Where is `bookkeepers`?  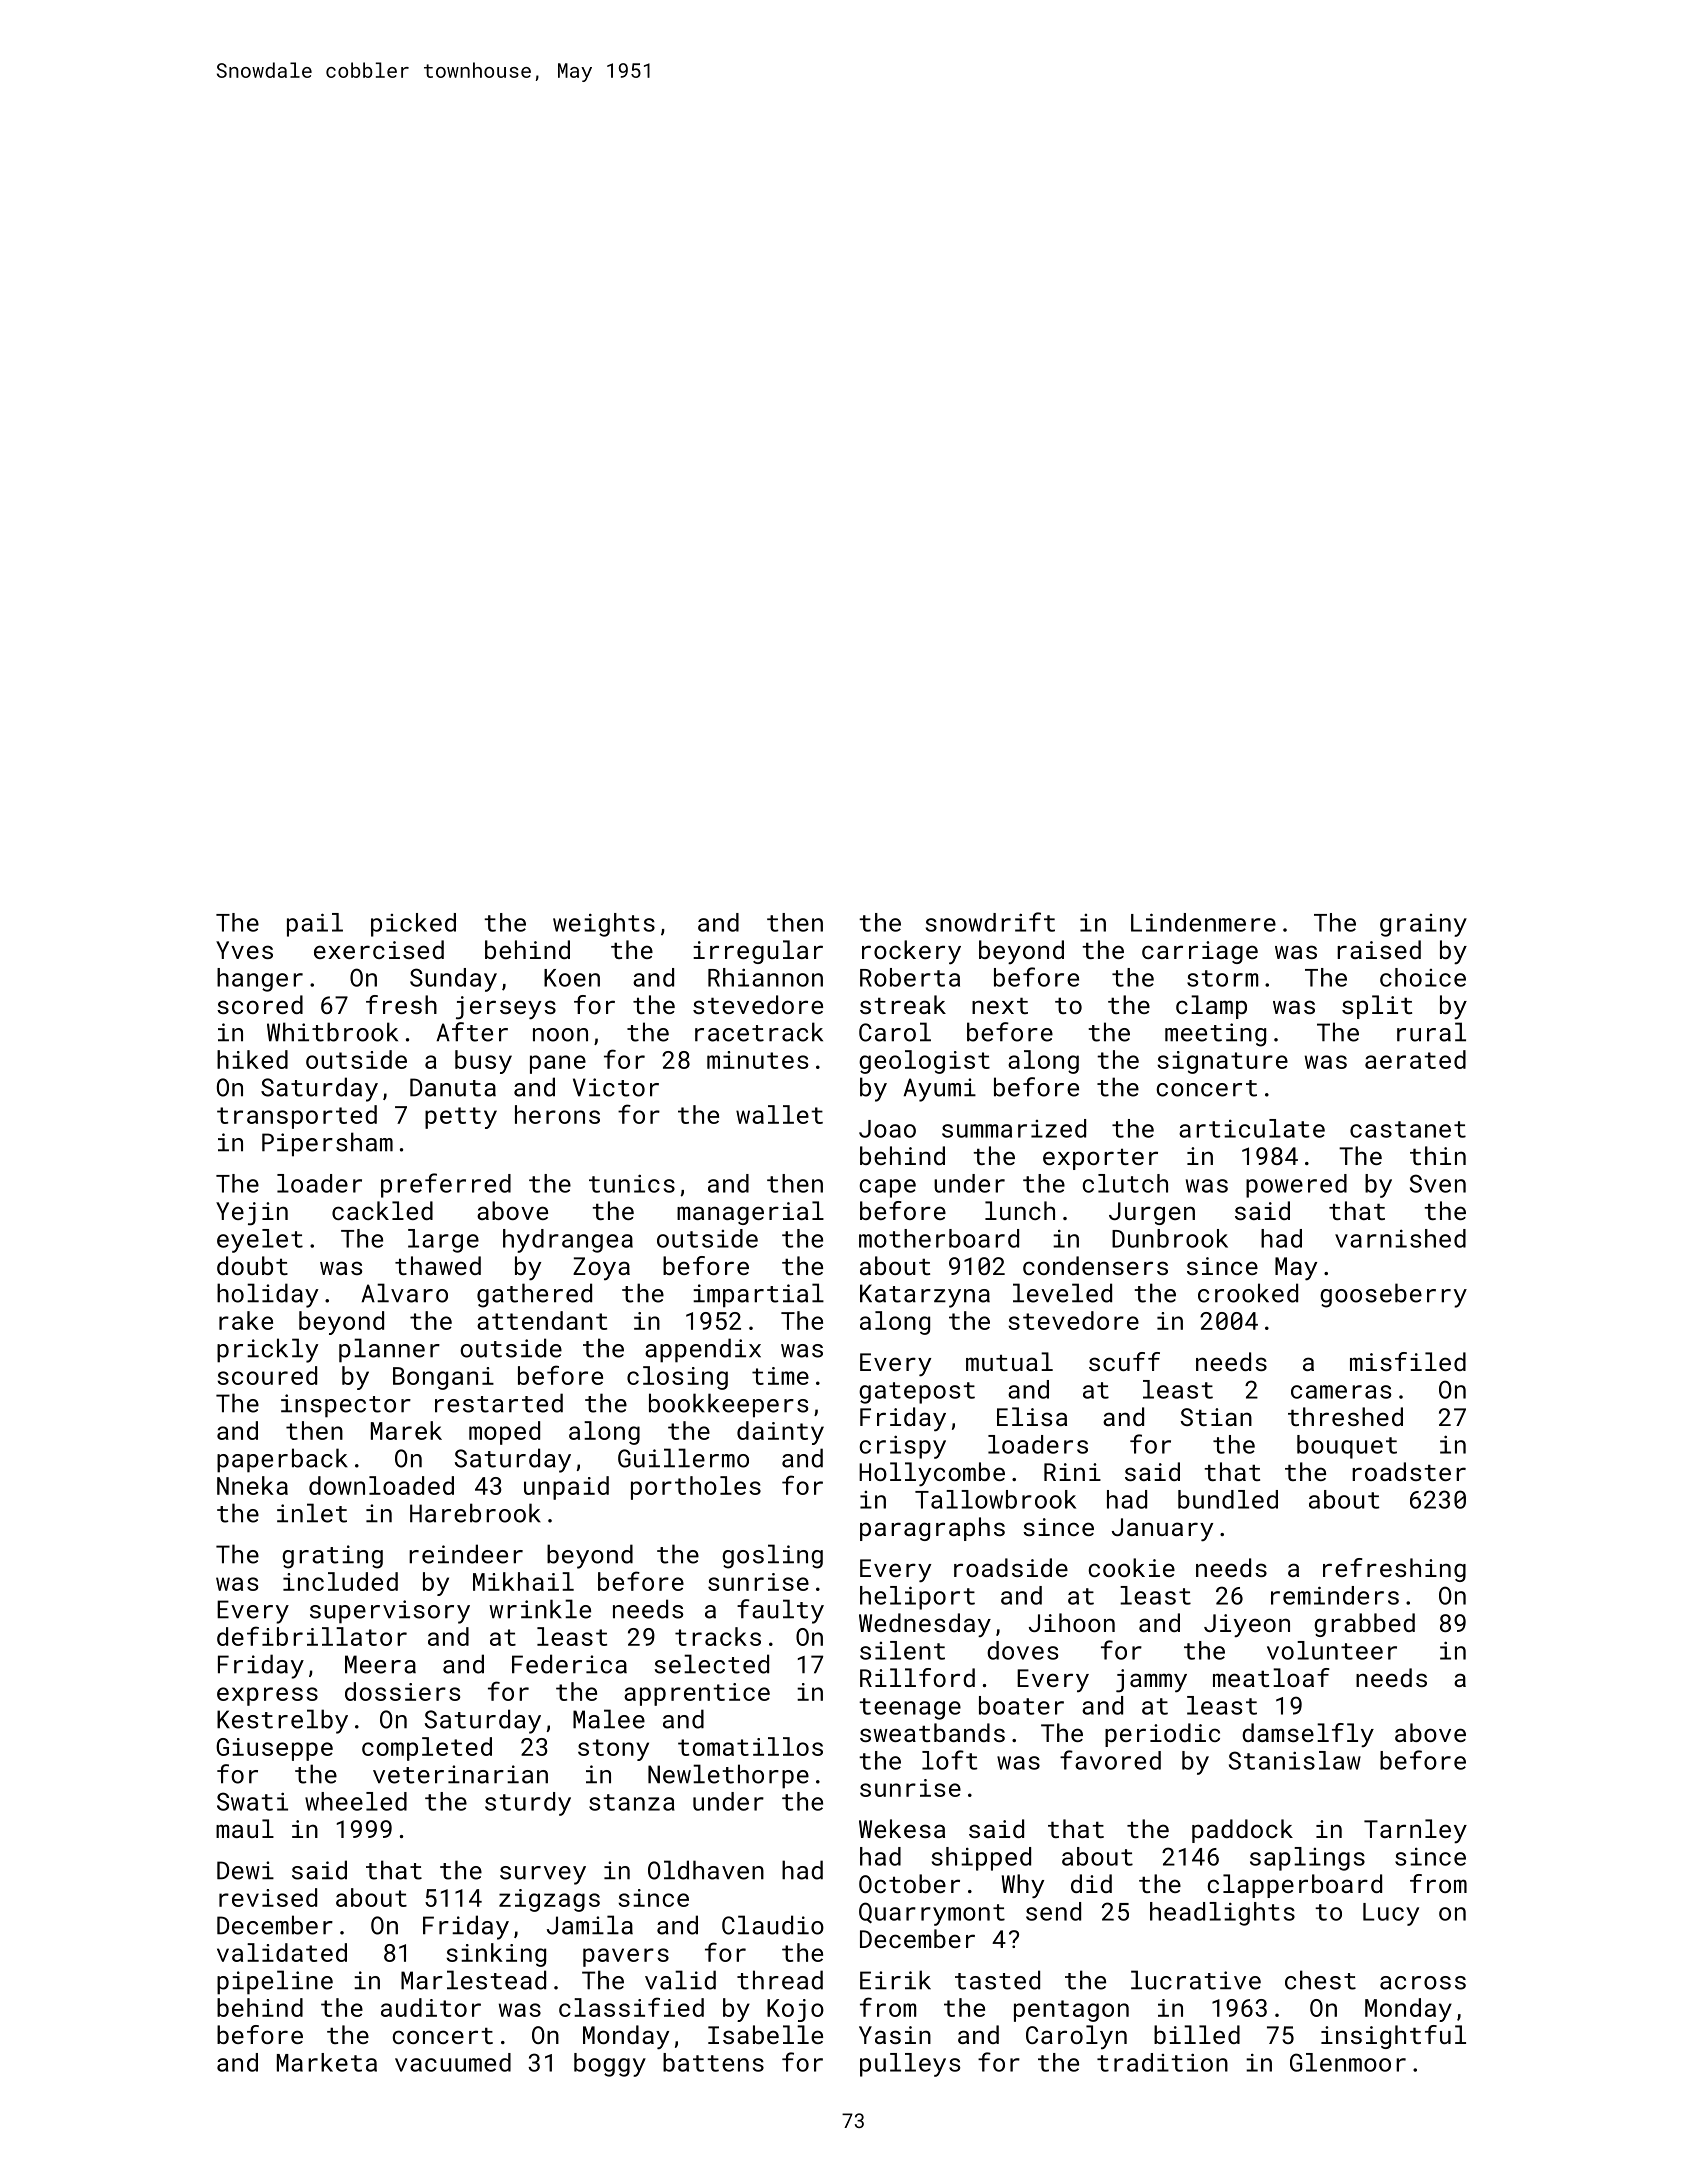
bookkeepers is located at coordinates (728, 1405).
